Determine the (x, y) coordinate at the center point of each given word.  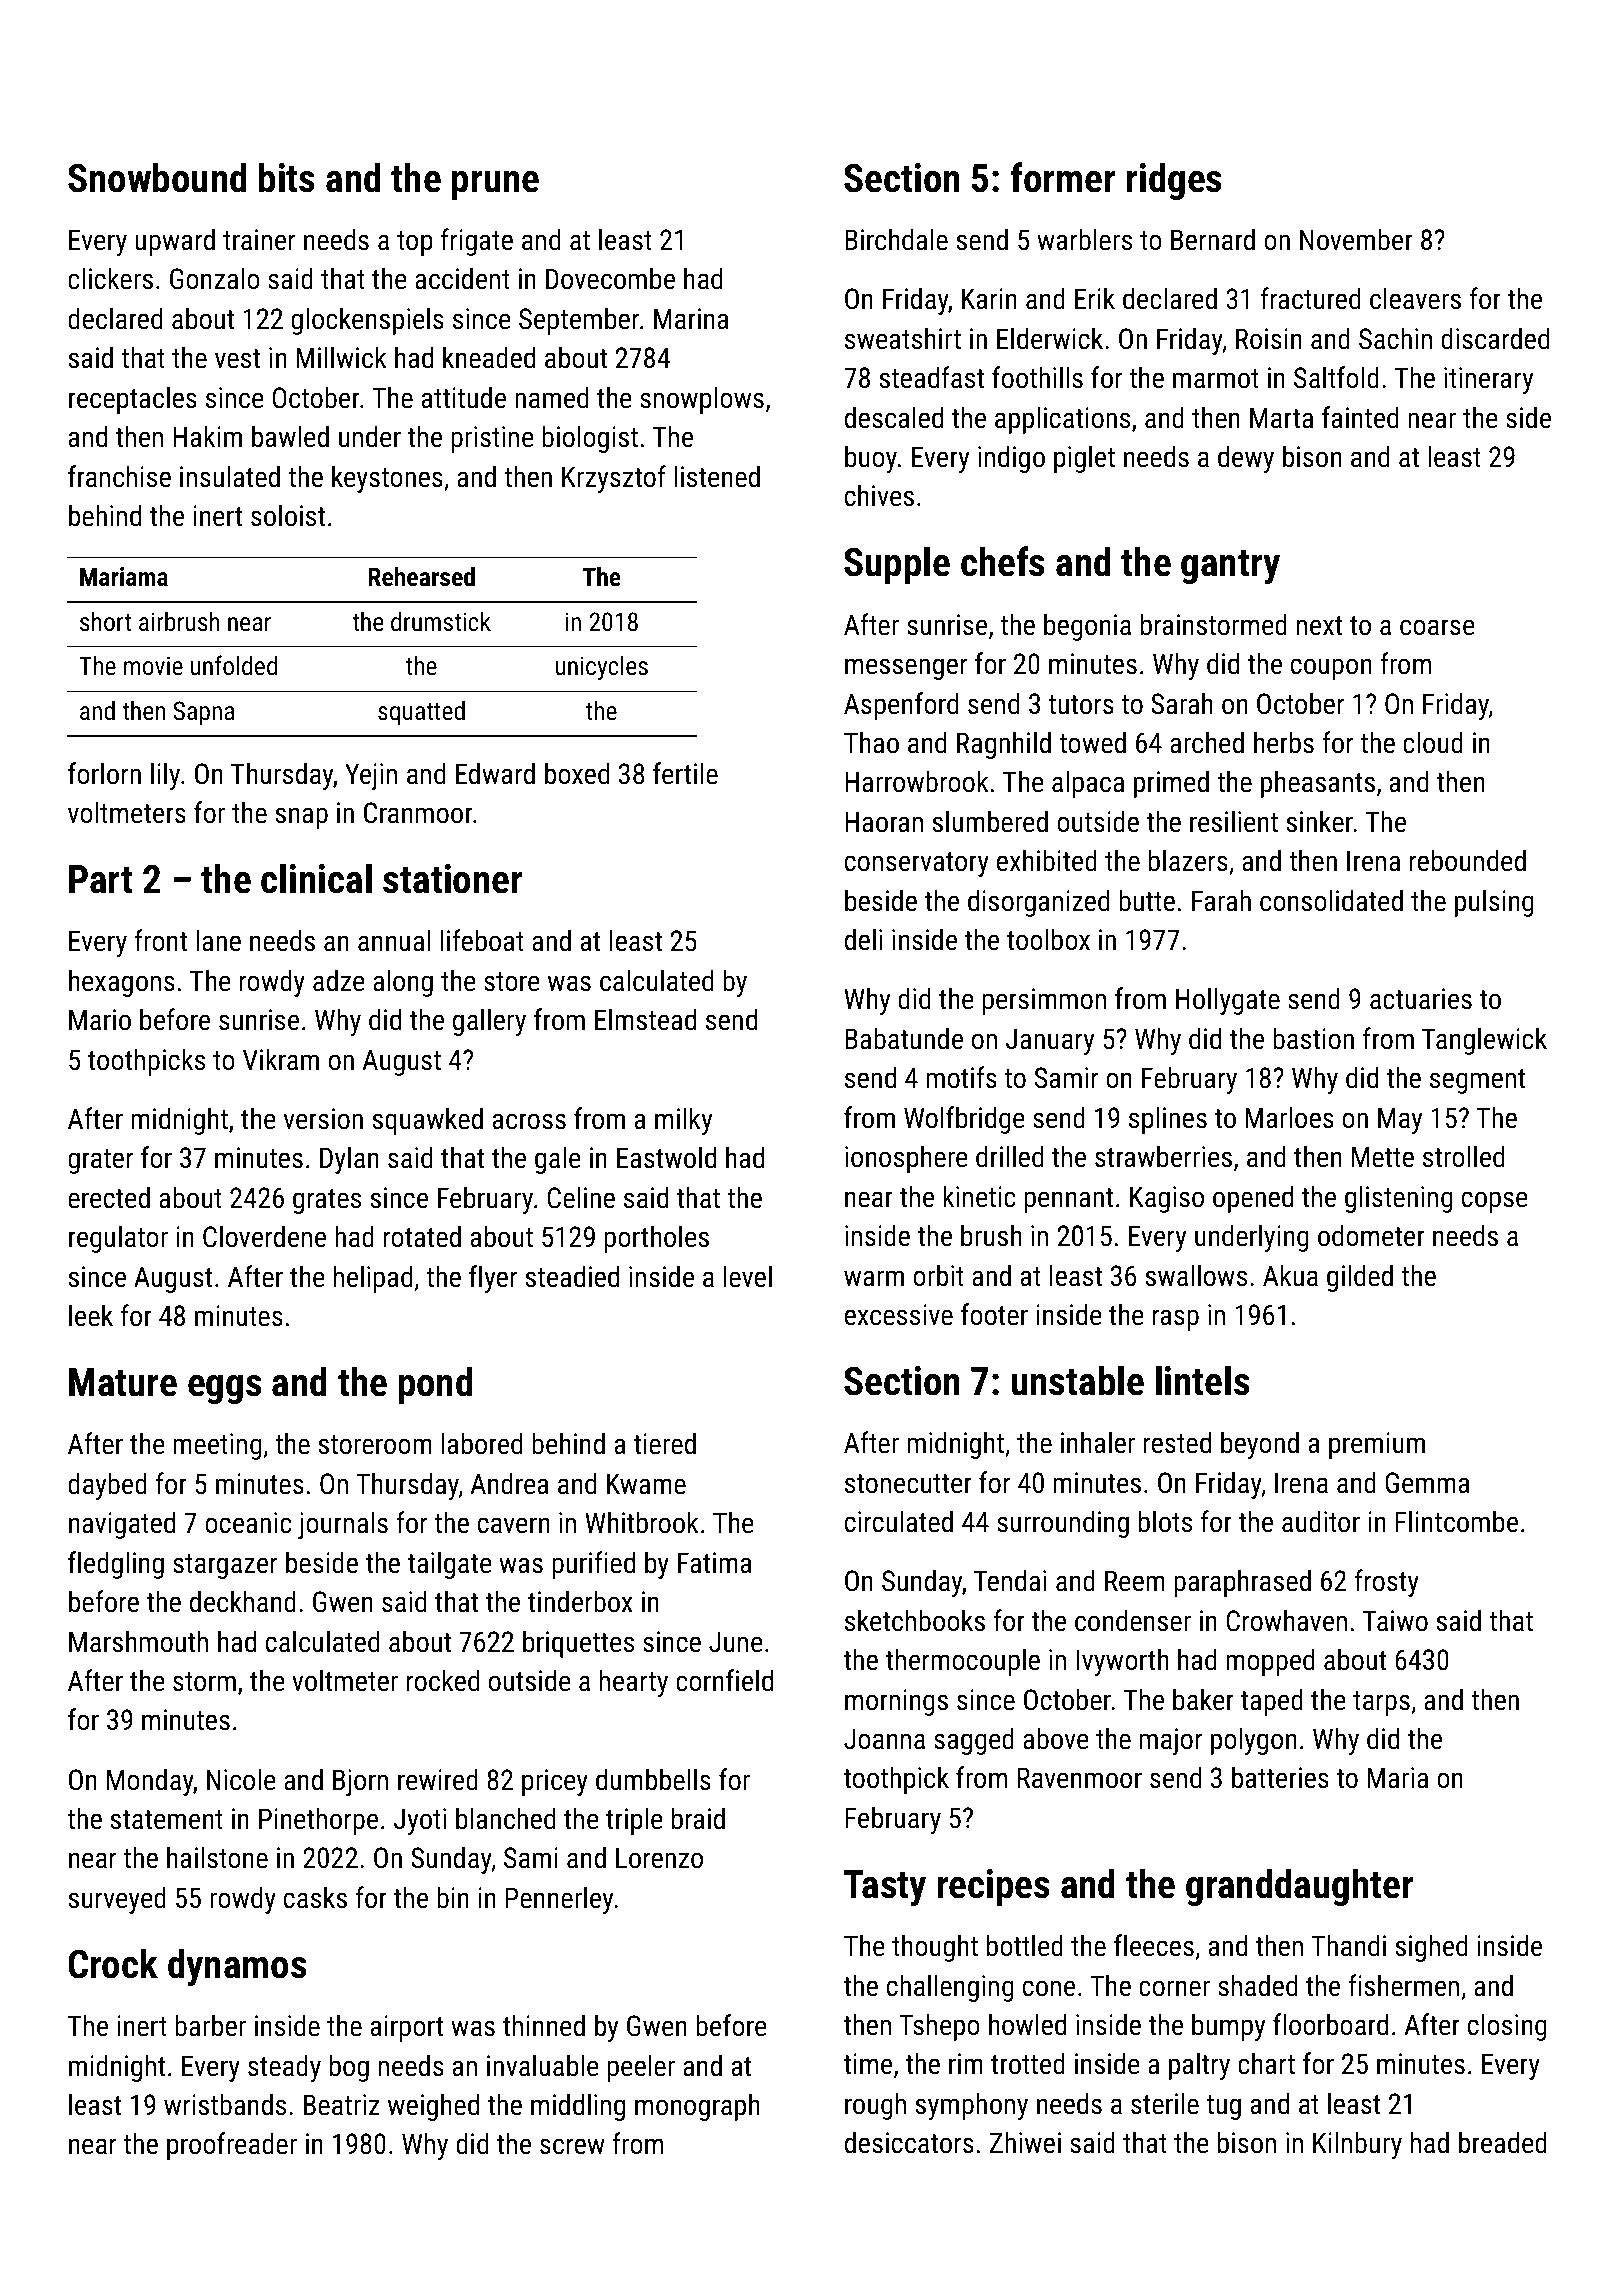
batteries (1280, 1777)
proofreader (232, 2146)
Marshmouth (138, 1641)
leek (91, 1315)
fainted (1360, 417)
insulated (230, 476)
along (403, 983)
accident (462, 278)
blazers (1188, 860)
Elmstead (645, 1019)
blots (1165, 1521)
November (1356, 239)
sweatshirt (903, 338)
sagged (974, 1741)
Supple (897, 565)
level (748, 1276)
